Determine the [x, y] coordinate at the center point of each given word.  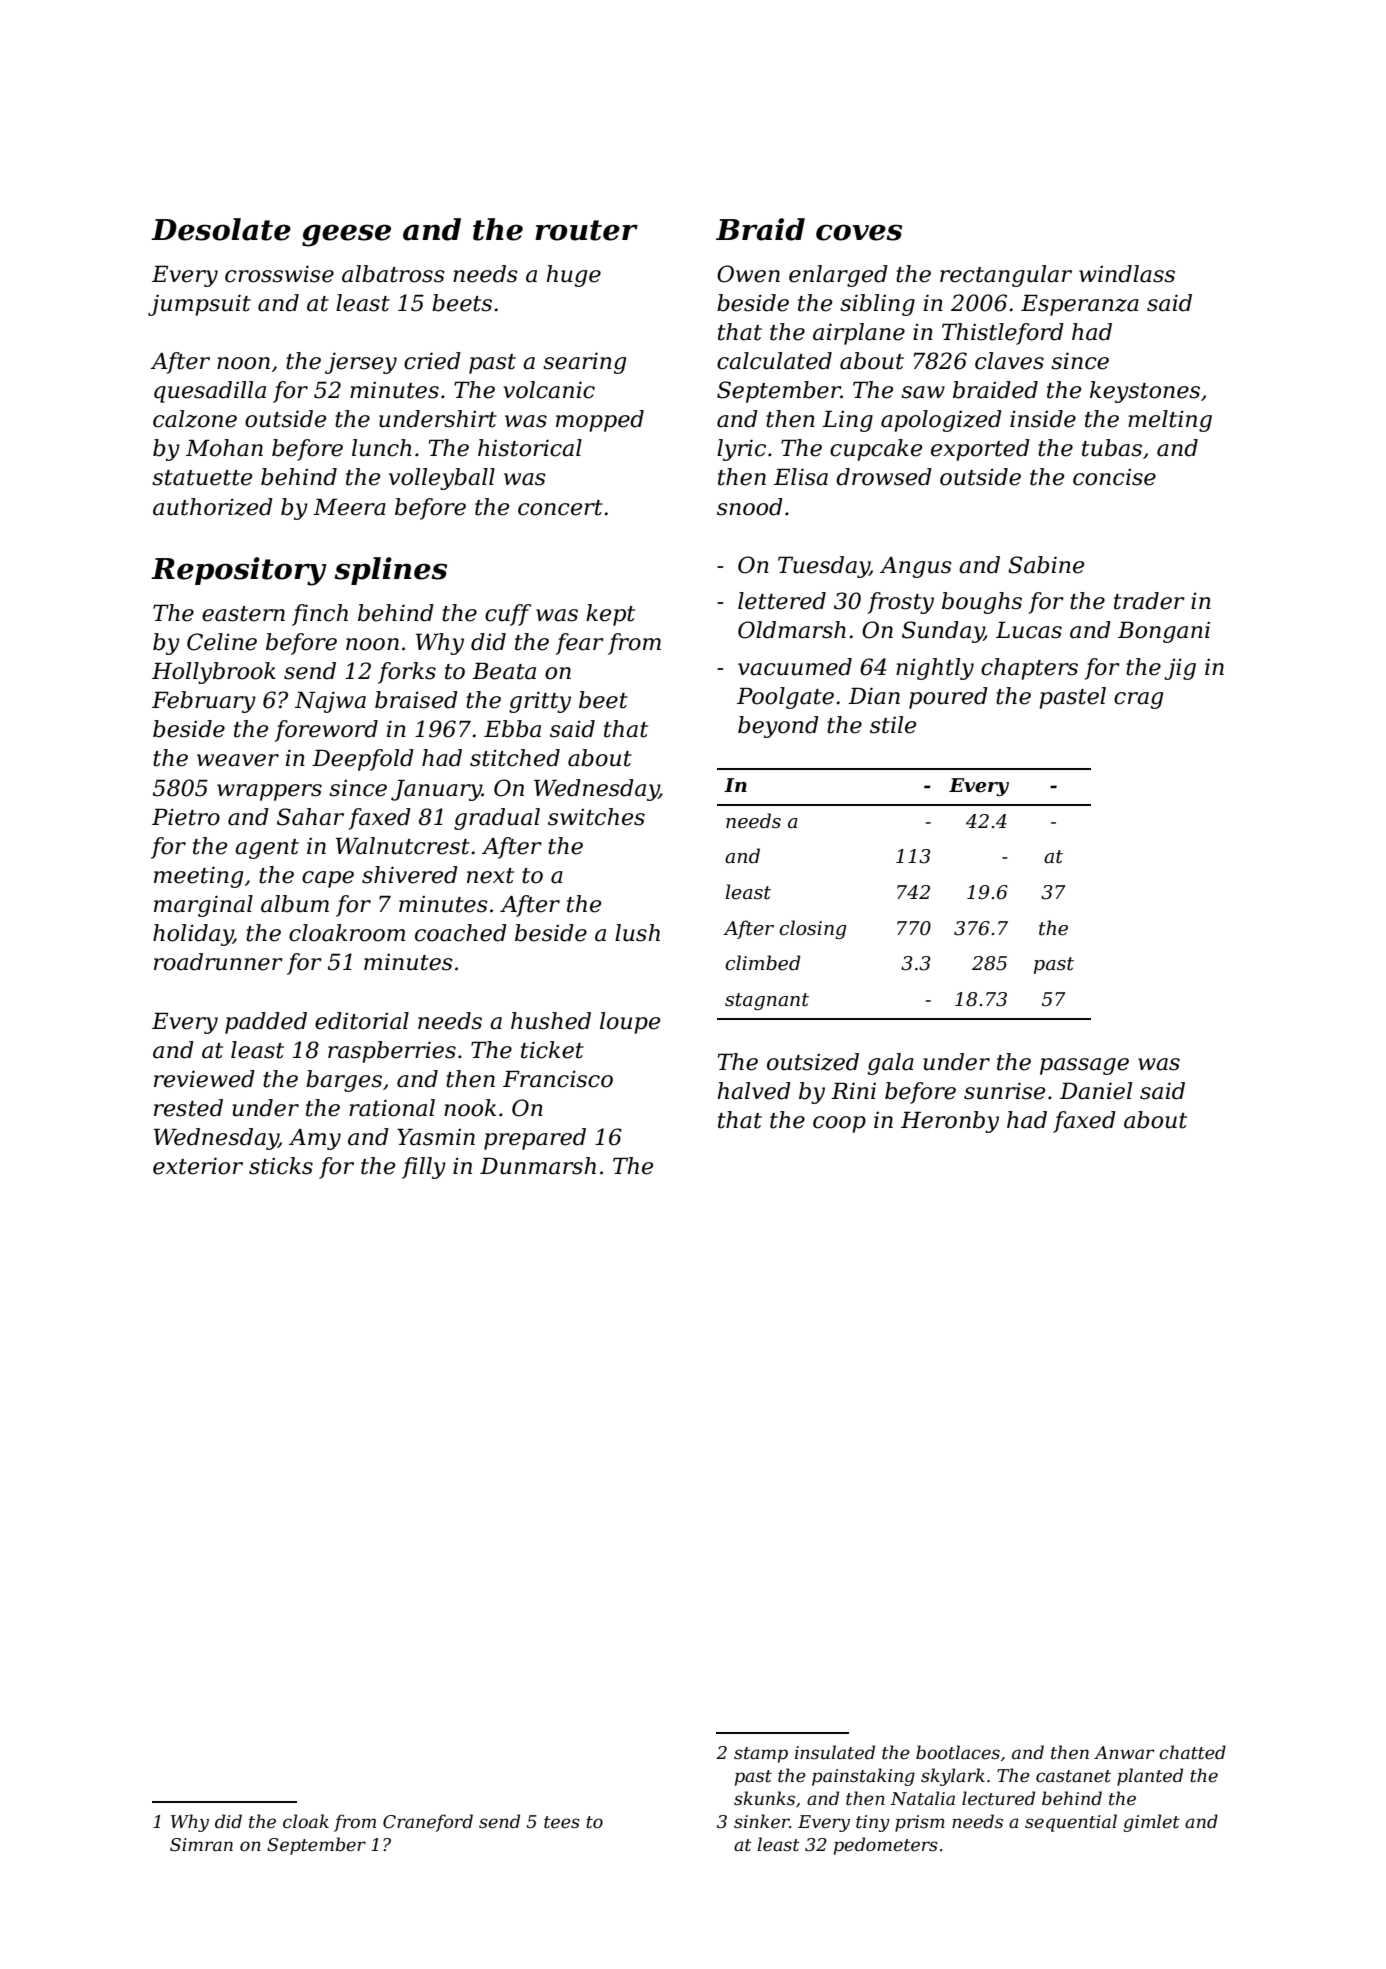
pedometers [886, 1846]
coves [859, 232]
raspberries [392, 1052]
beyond [778, 727]
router [586, 230]
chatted [1192, 1752]
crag [1138, 700]
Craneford [428, 1823]
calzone [195, 419]
